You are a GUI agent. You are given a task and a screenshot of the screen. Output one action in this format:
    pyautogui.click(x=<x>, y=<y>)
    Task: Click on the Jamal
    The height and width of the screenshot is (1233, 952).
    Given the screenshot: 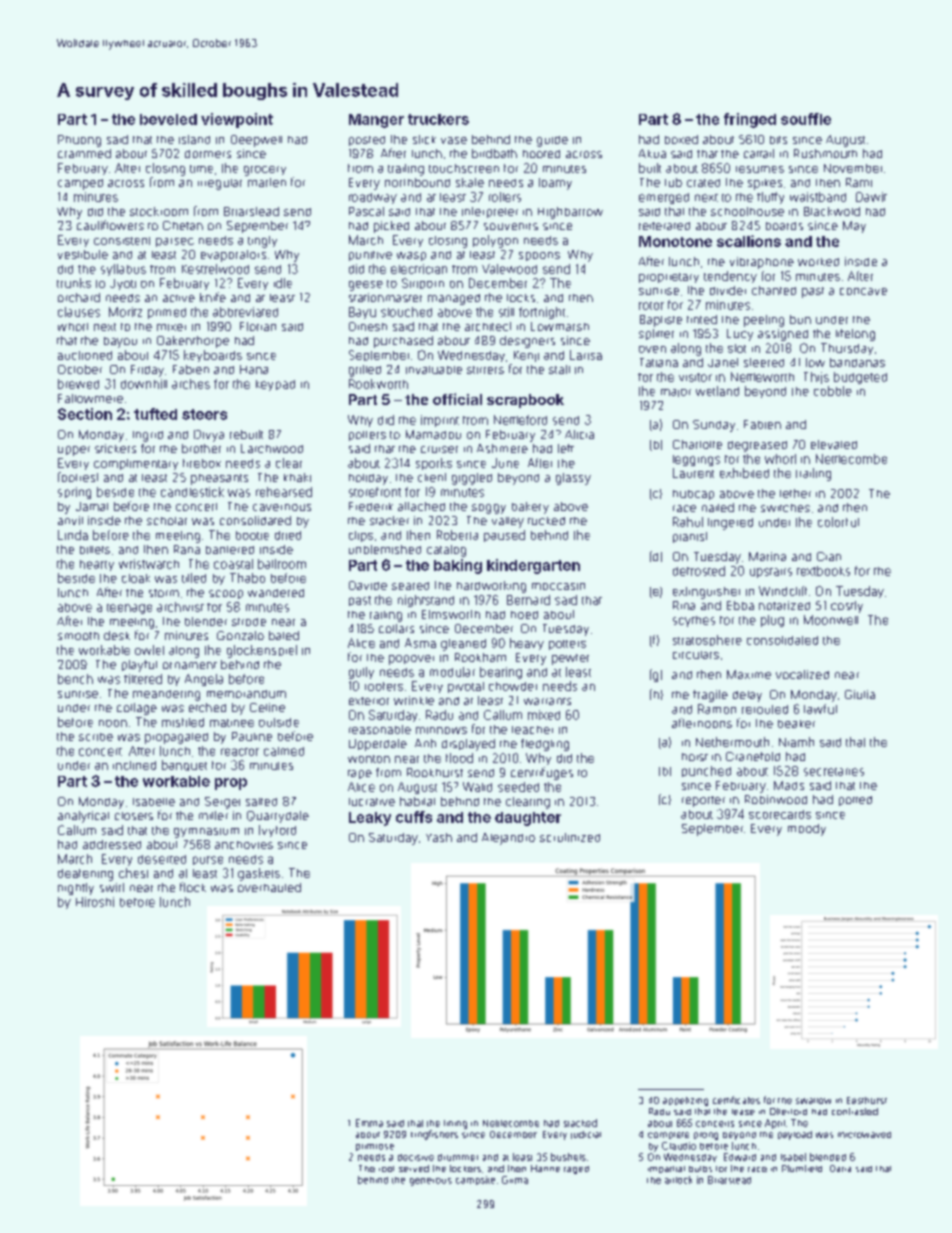 What is the action you would take?
    pyautogui.click(x=92, y=506)
